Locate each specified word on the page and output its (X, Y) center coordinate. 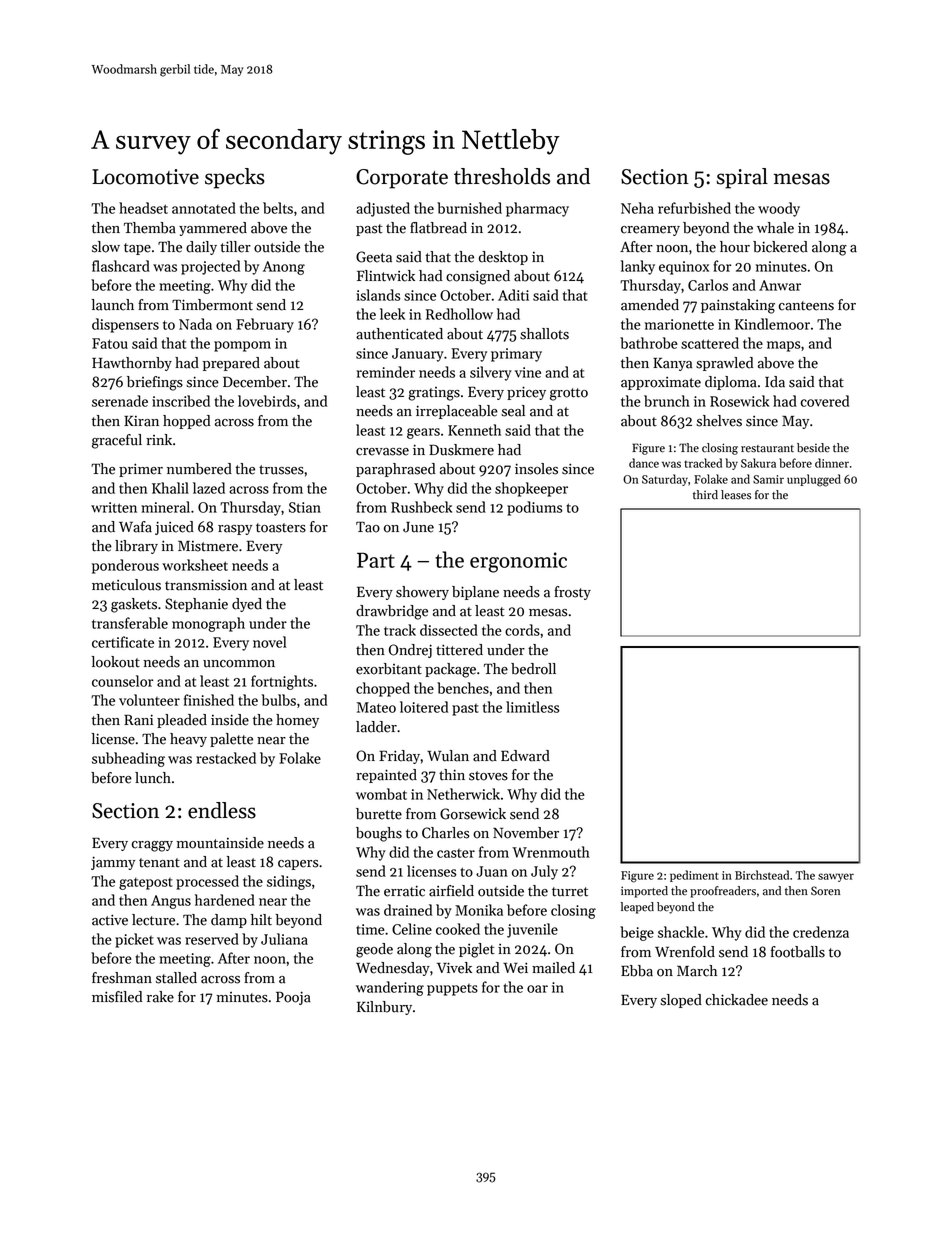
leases (736, 495)
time (370, 929)
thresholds (502, 176)
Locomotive (145, 177)
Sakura (758, 463)
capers (298, 865)
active (110, 920)
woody (779, 209)
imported (644, 892)
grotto (569, 394)
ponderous (125, 566)
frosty (572, 593)
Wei (515, 968)
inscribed (181, 401)
